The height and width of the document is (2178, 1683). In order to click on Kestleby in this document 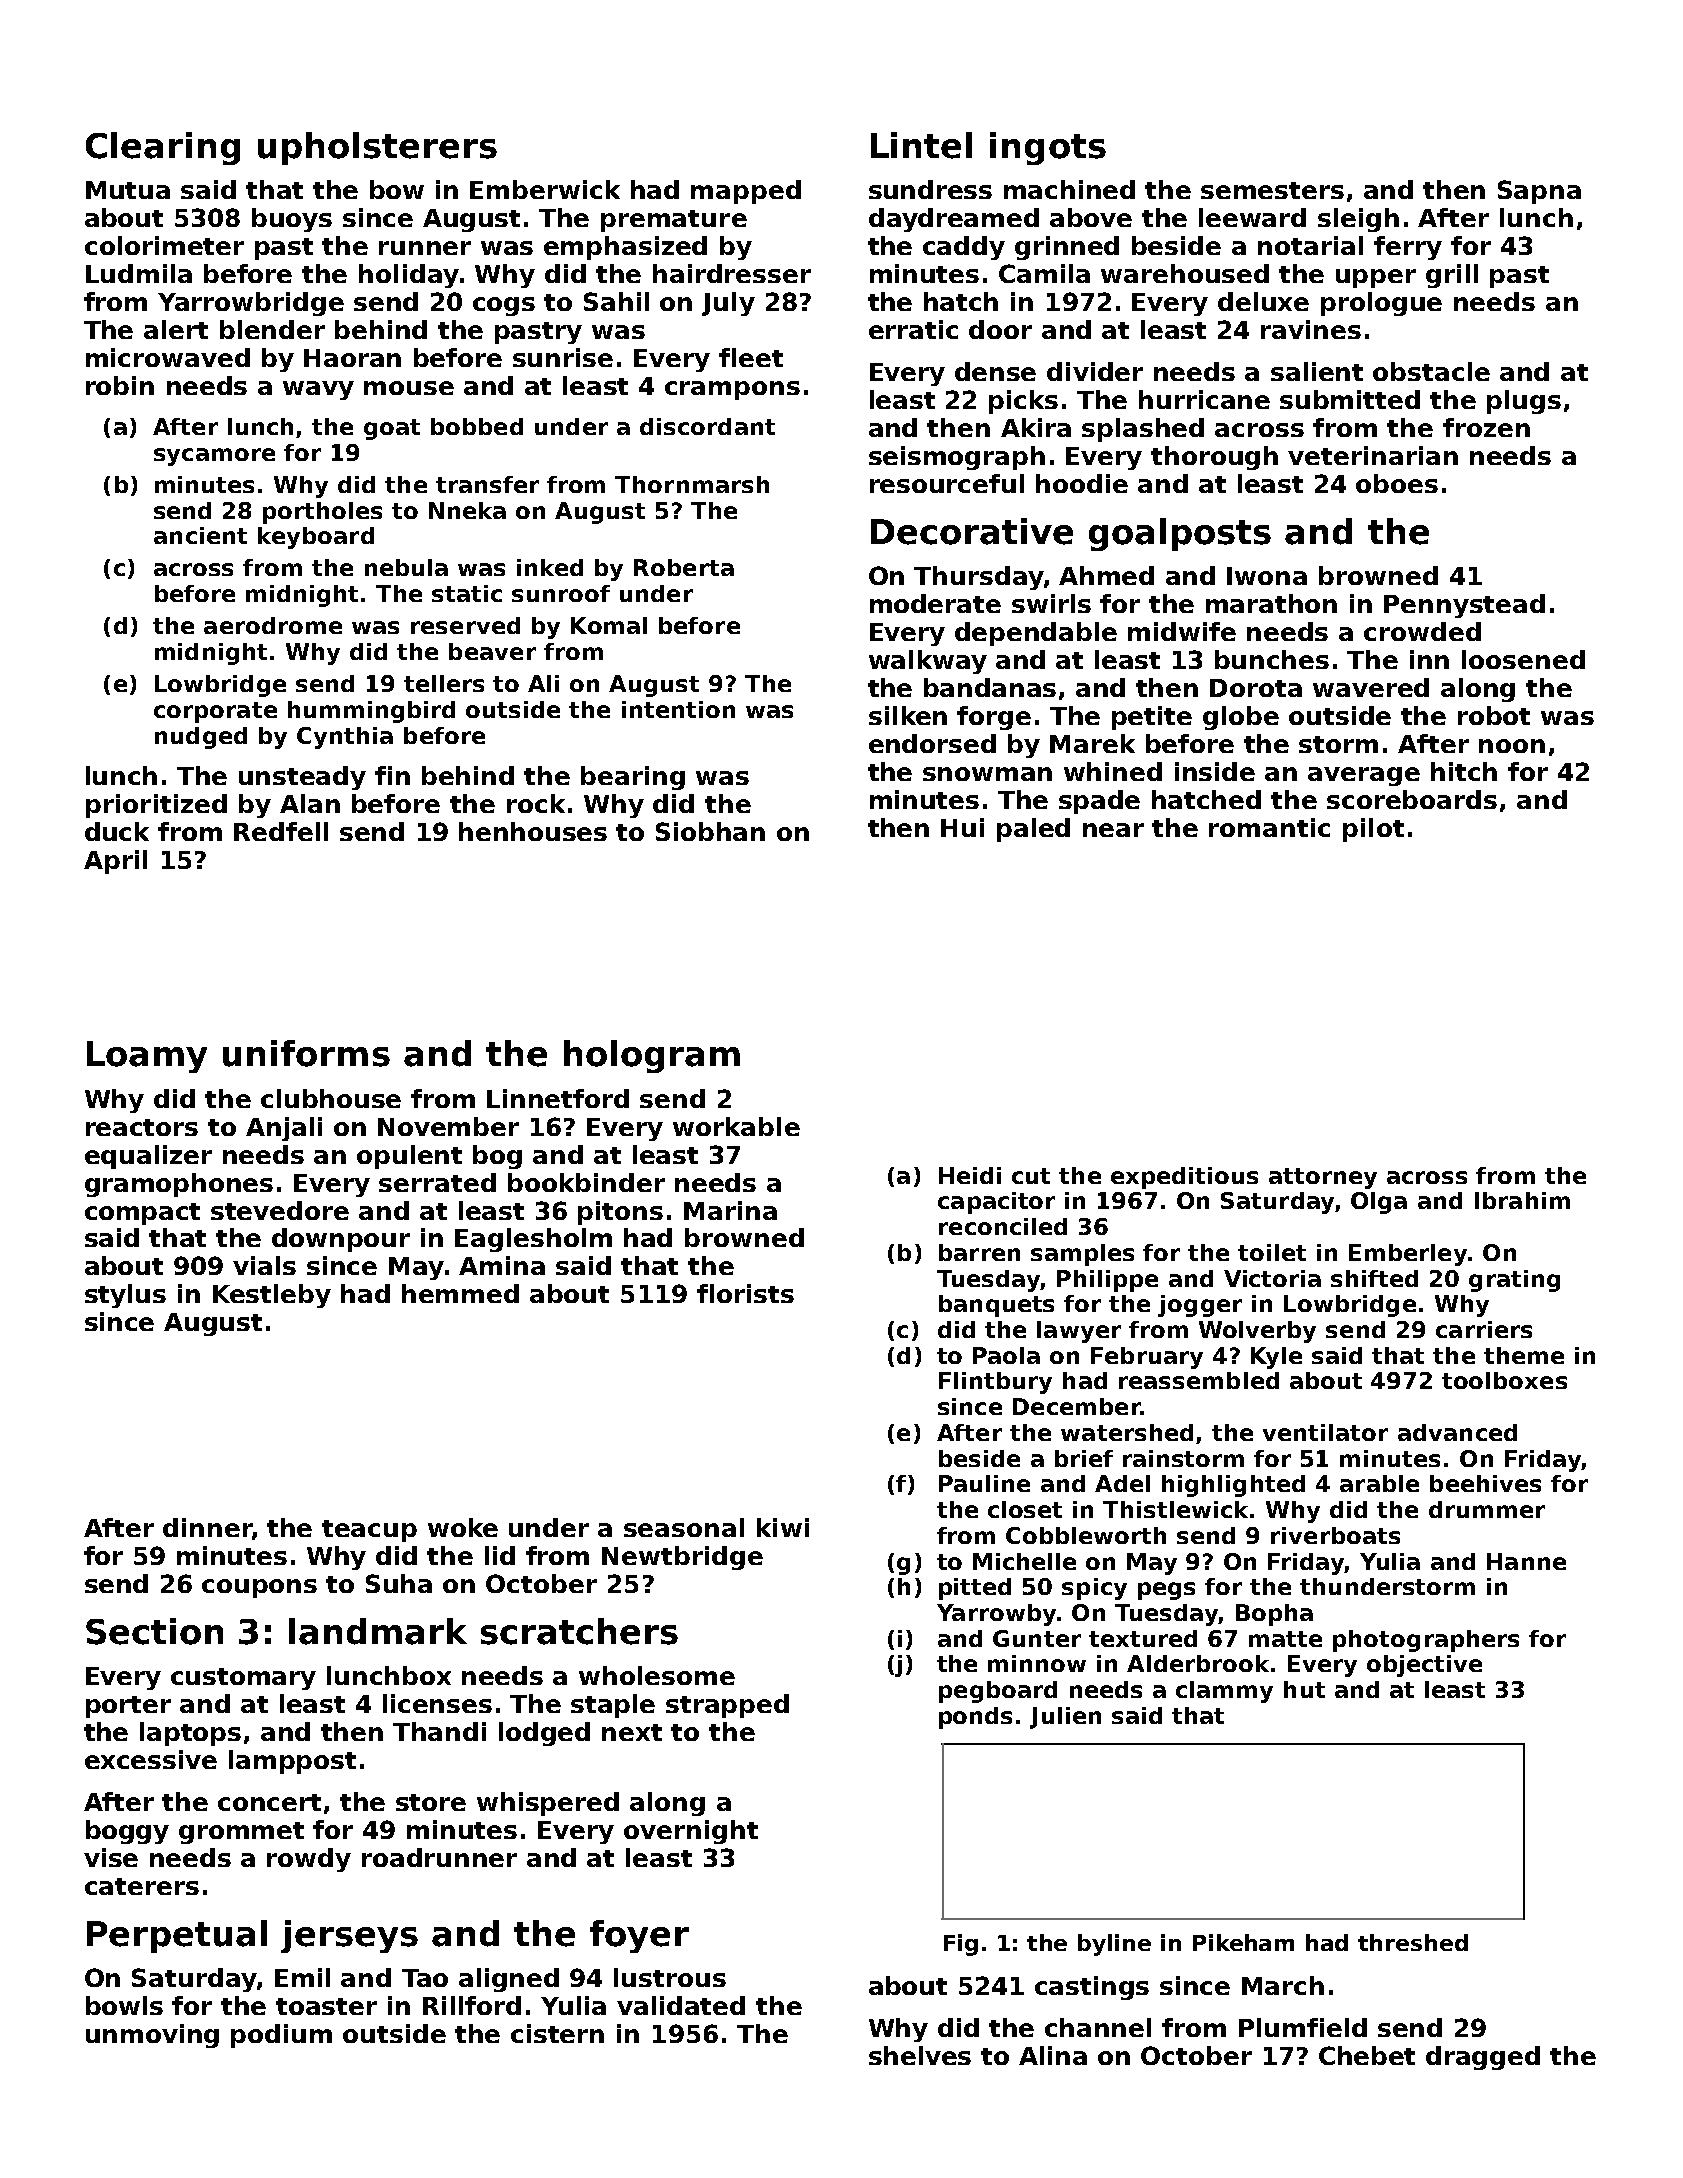, I will do `click(272, 1296)`.
